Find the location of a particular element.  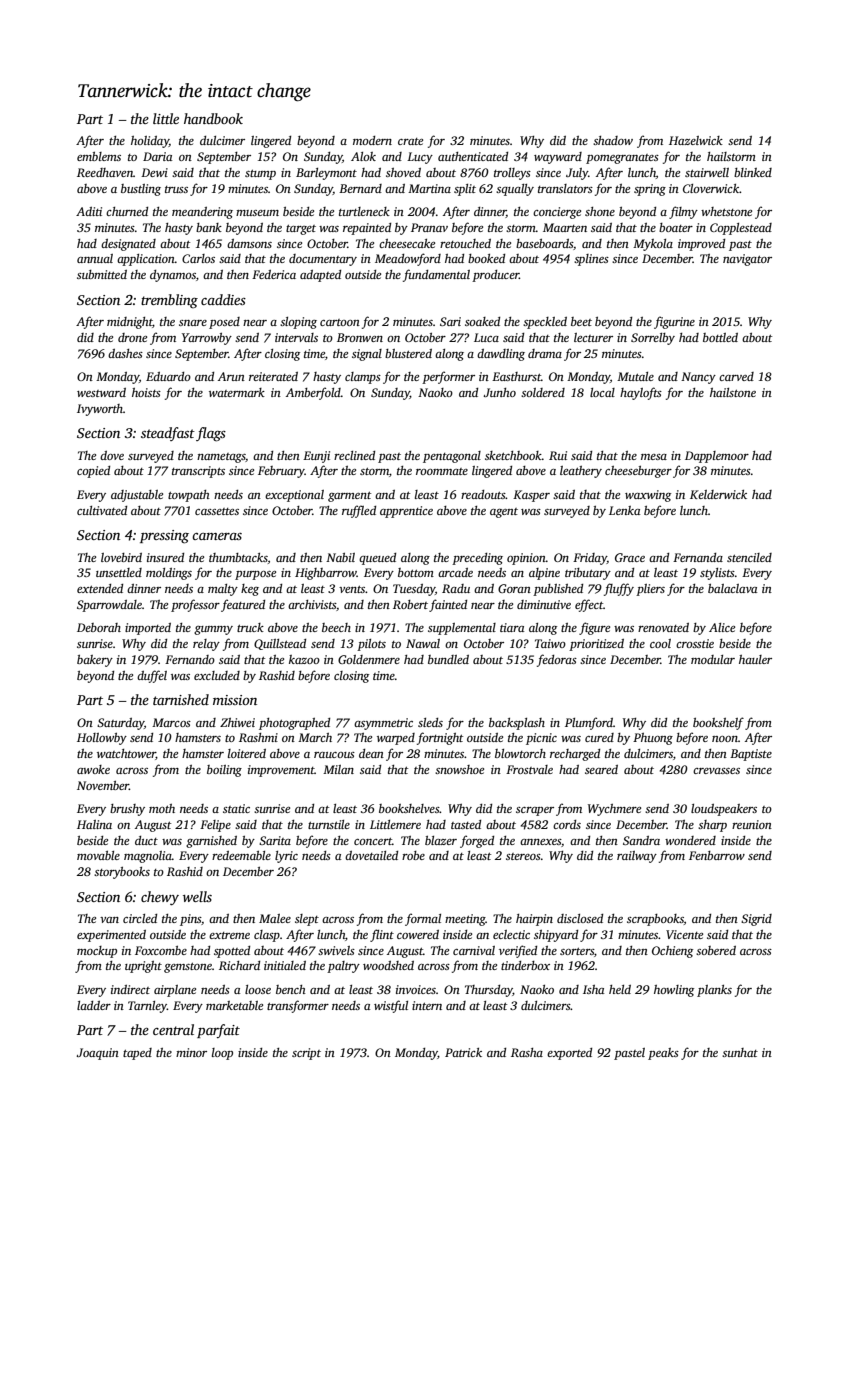

duffel is located at coordinates (152, 676).
